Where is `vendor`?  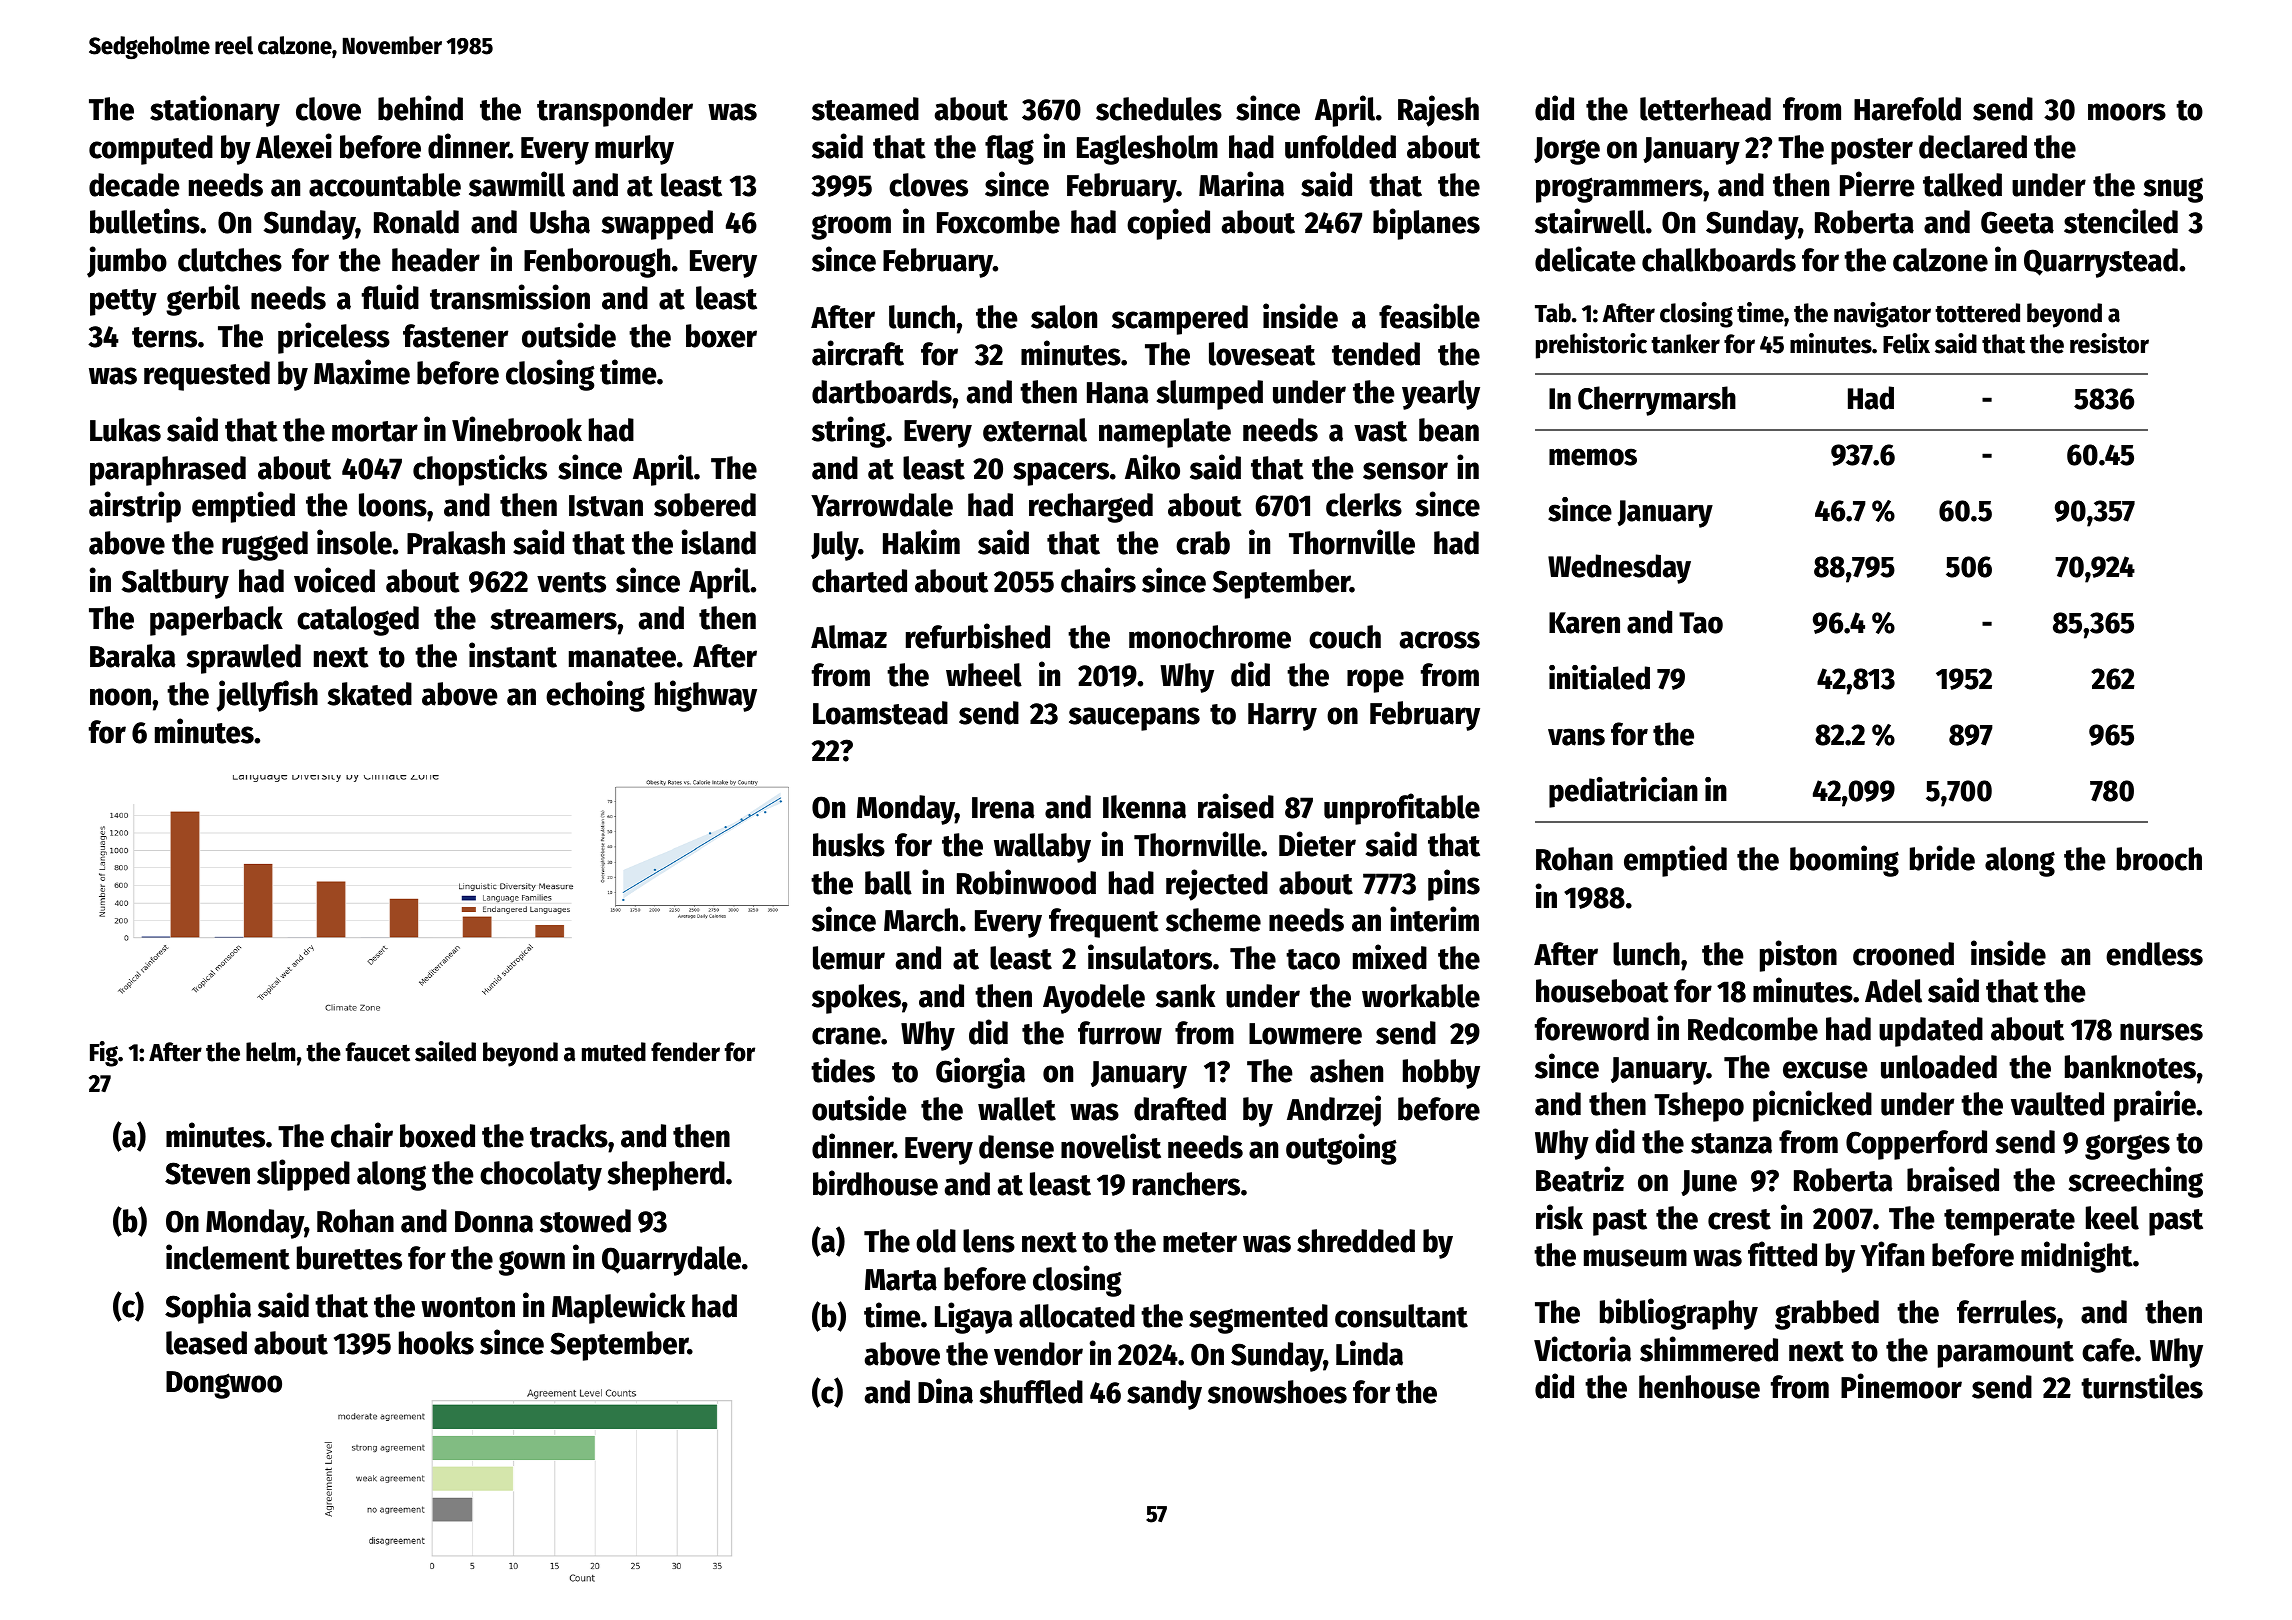
vendor is located at coordinates (1038, 1354).
